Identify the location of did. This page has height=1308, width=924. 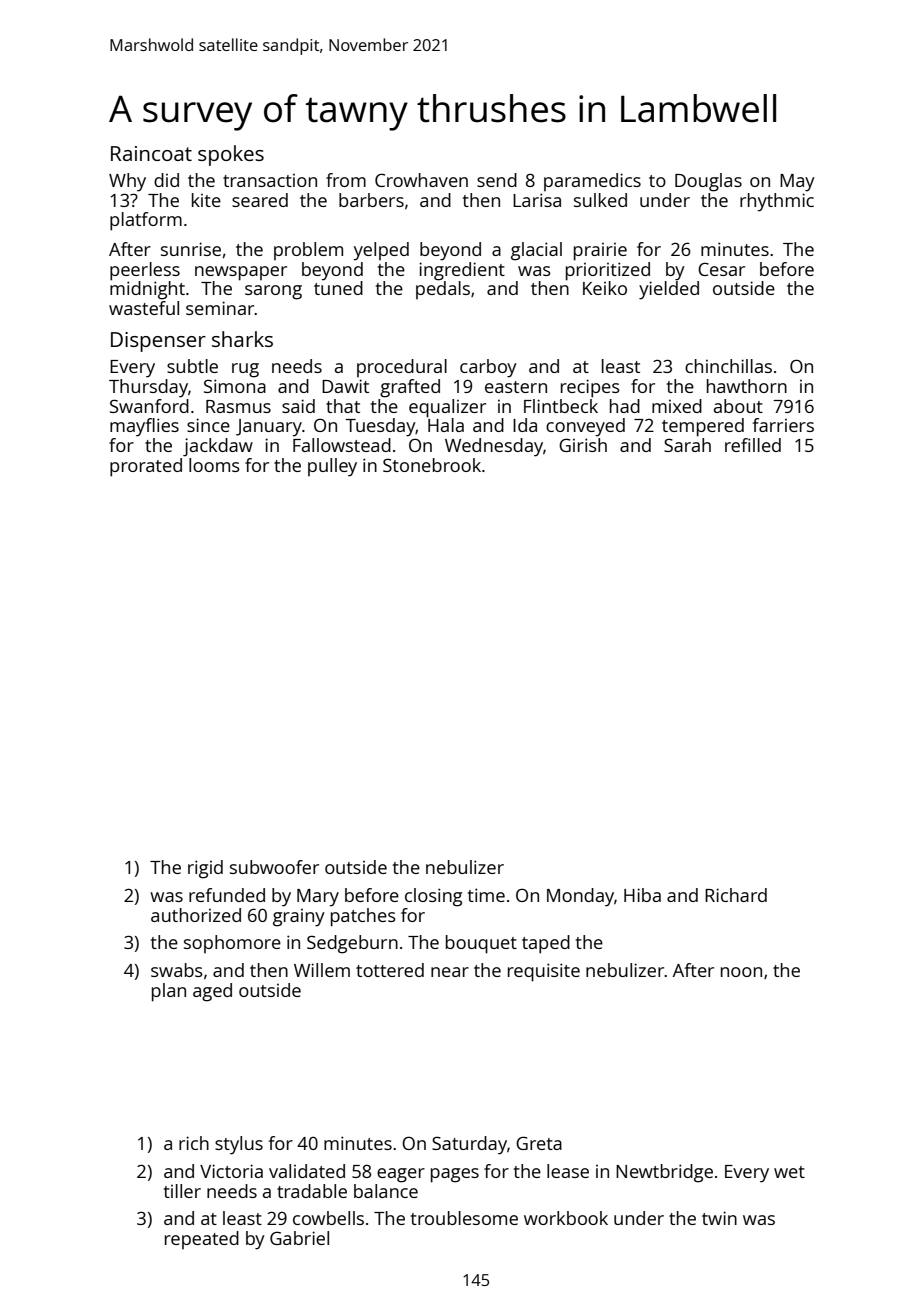
(166, 180).
